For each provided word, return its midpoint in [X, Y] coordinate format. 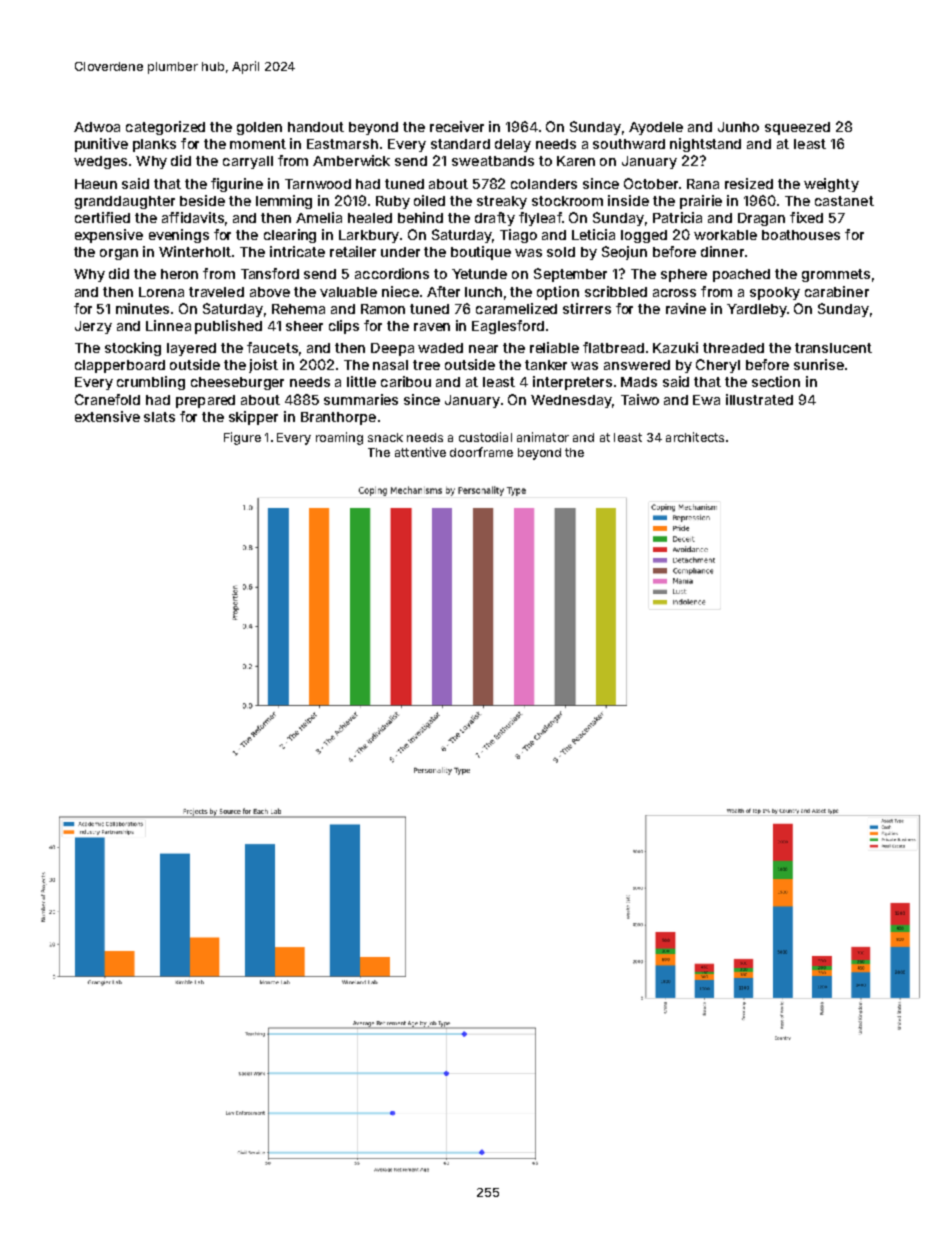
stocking [133, 349]
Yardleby [757, 310]
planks [154, 145]
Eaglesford [508, 327]
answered [637, 365]
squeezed [797, 128]
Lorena [161, 292]
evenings [179, 236]
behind [420, 217]
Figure [242, 438]
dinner [722, 251]
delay [513, 145]
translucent [833, 348]
